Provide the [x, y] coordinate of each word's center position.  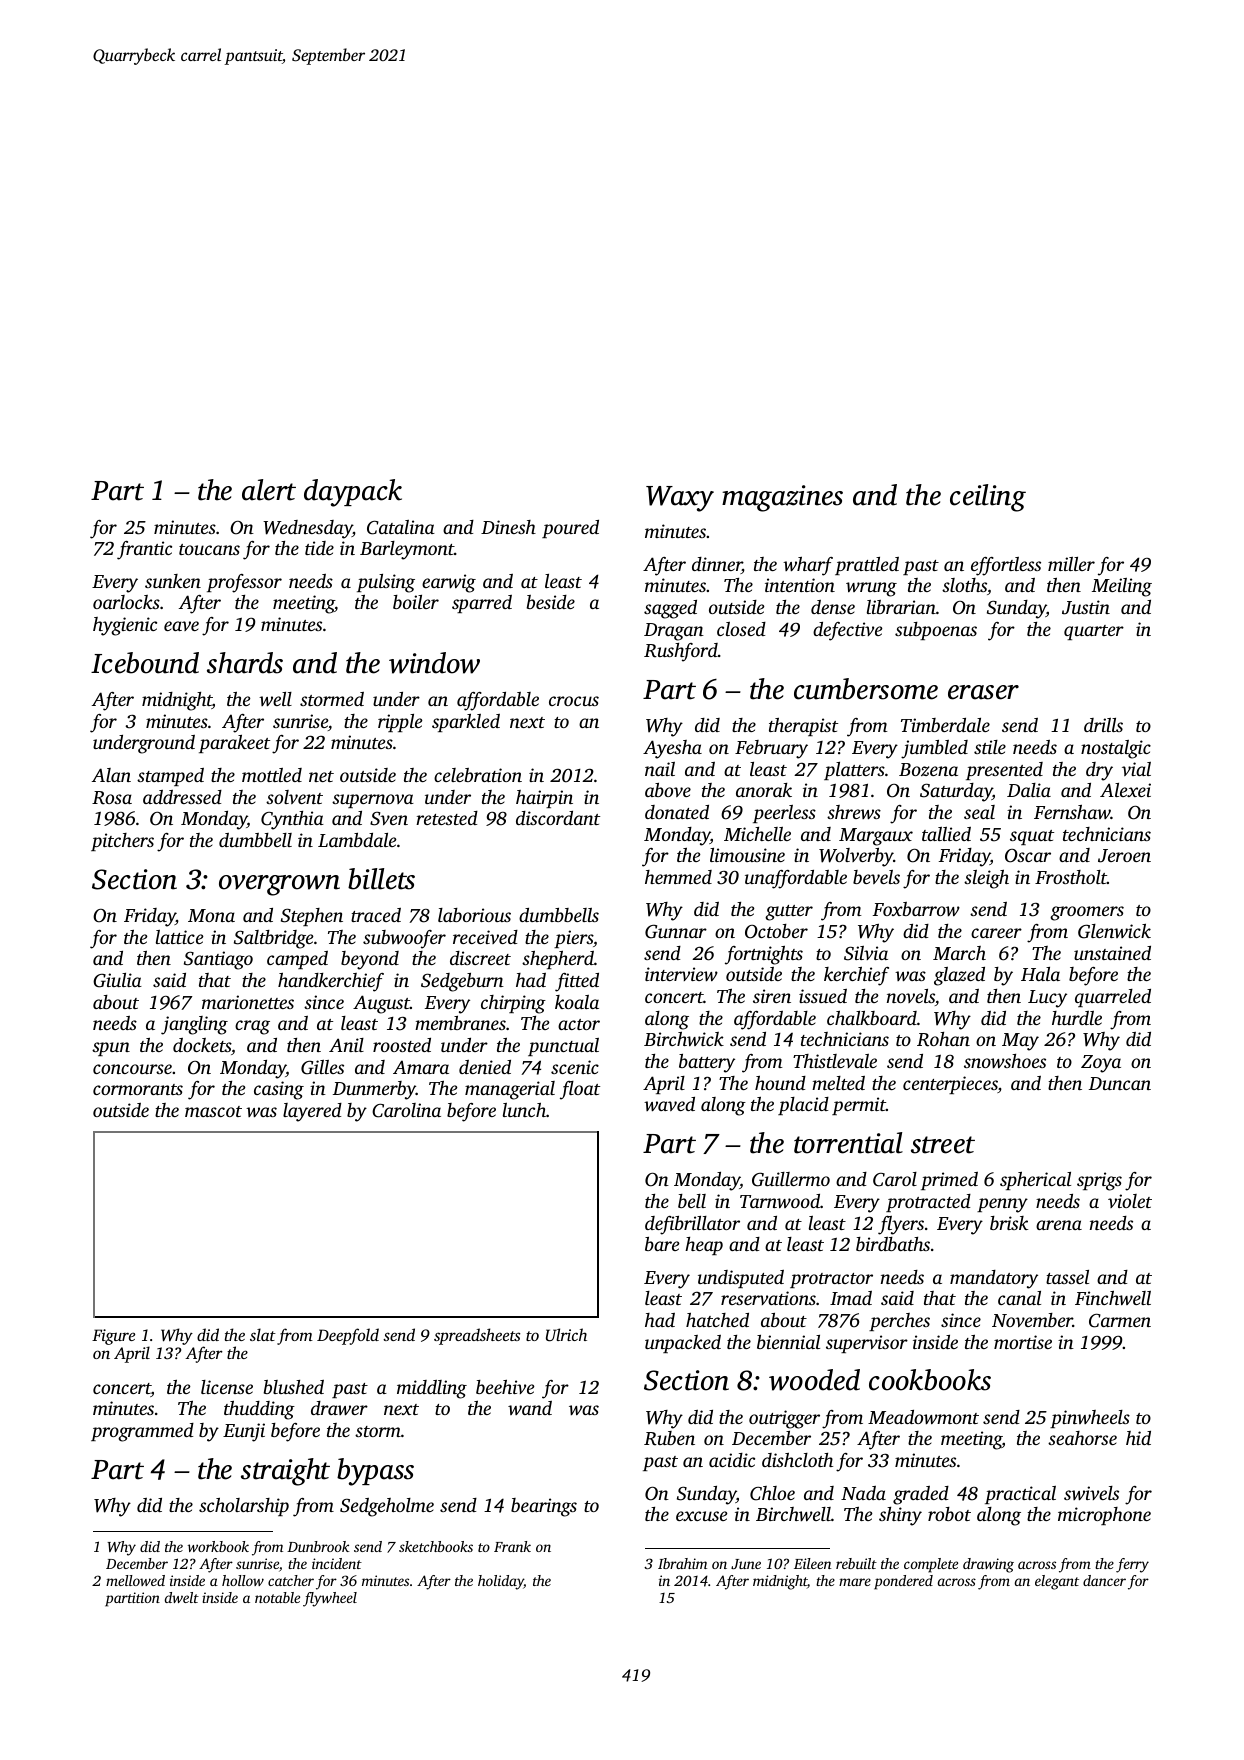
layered [312, 1112]
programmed [142, 1432]
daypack [353, 493]
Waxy [680, 499]
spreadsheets [477, 1336]
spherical [1035, 1181]
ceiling [988, 498]
